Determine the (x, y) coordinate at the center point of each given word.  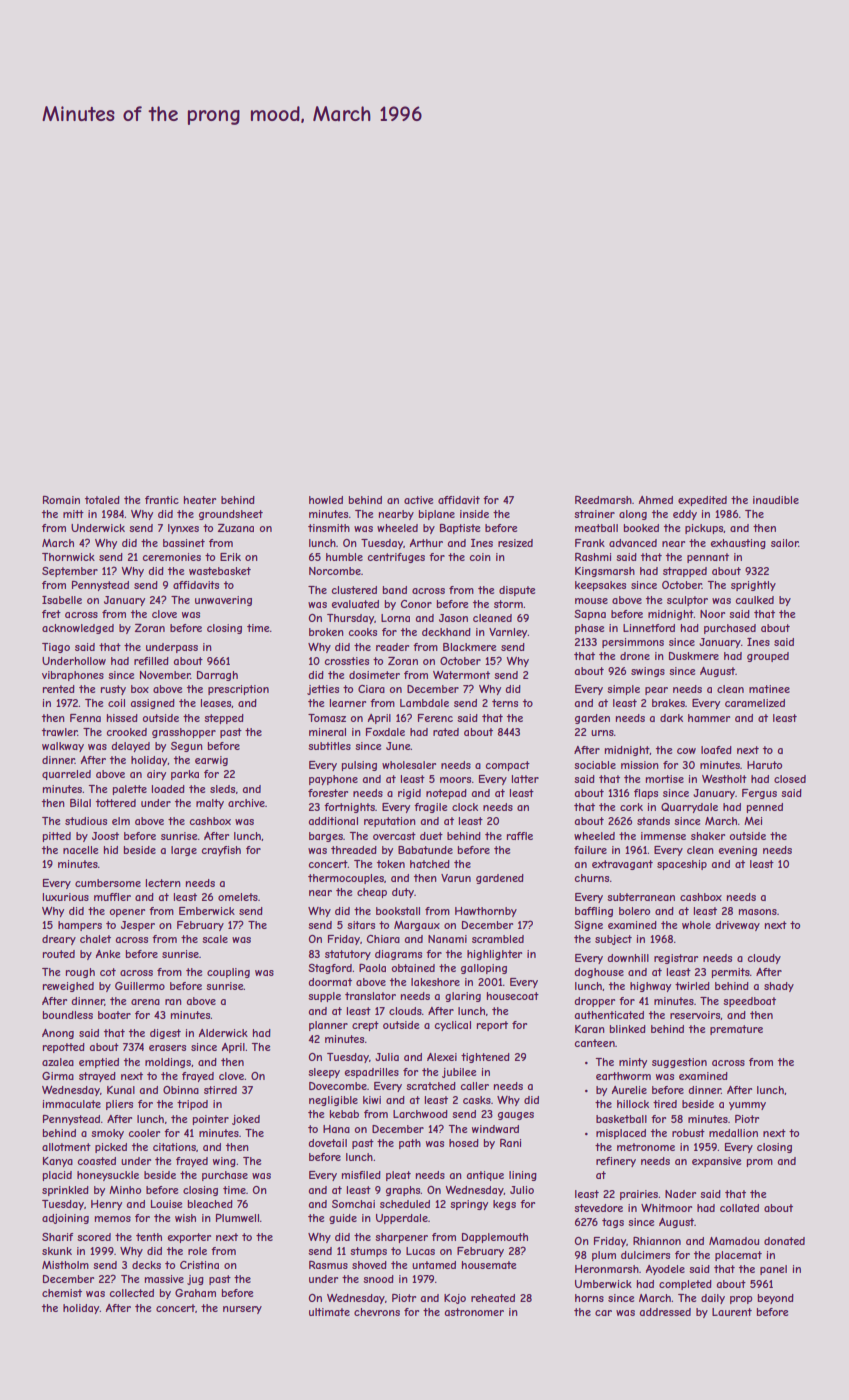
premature (736, 1030)
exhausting (738, 544)
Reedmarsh (603, 500)
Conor (416, 604)
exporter (189, 1238)
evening (738, 851)
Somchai (353, 1204)
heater (200, 500)
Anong (58, 1034)
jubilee (459, 1073)
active (418, 500)
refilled (151, 661)
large (184, 851)
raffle (520, 836)
